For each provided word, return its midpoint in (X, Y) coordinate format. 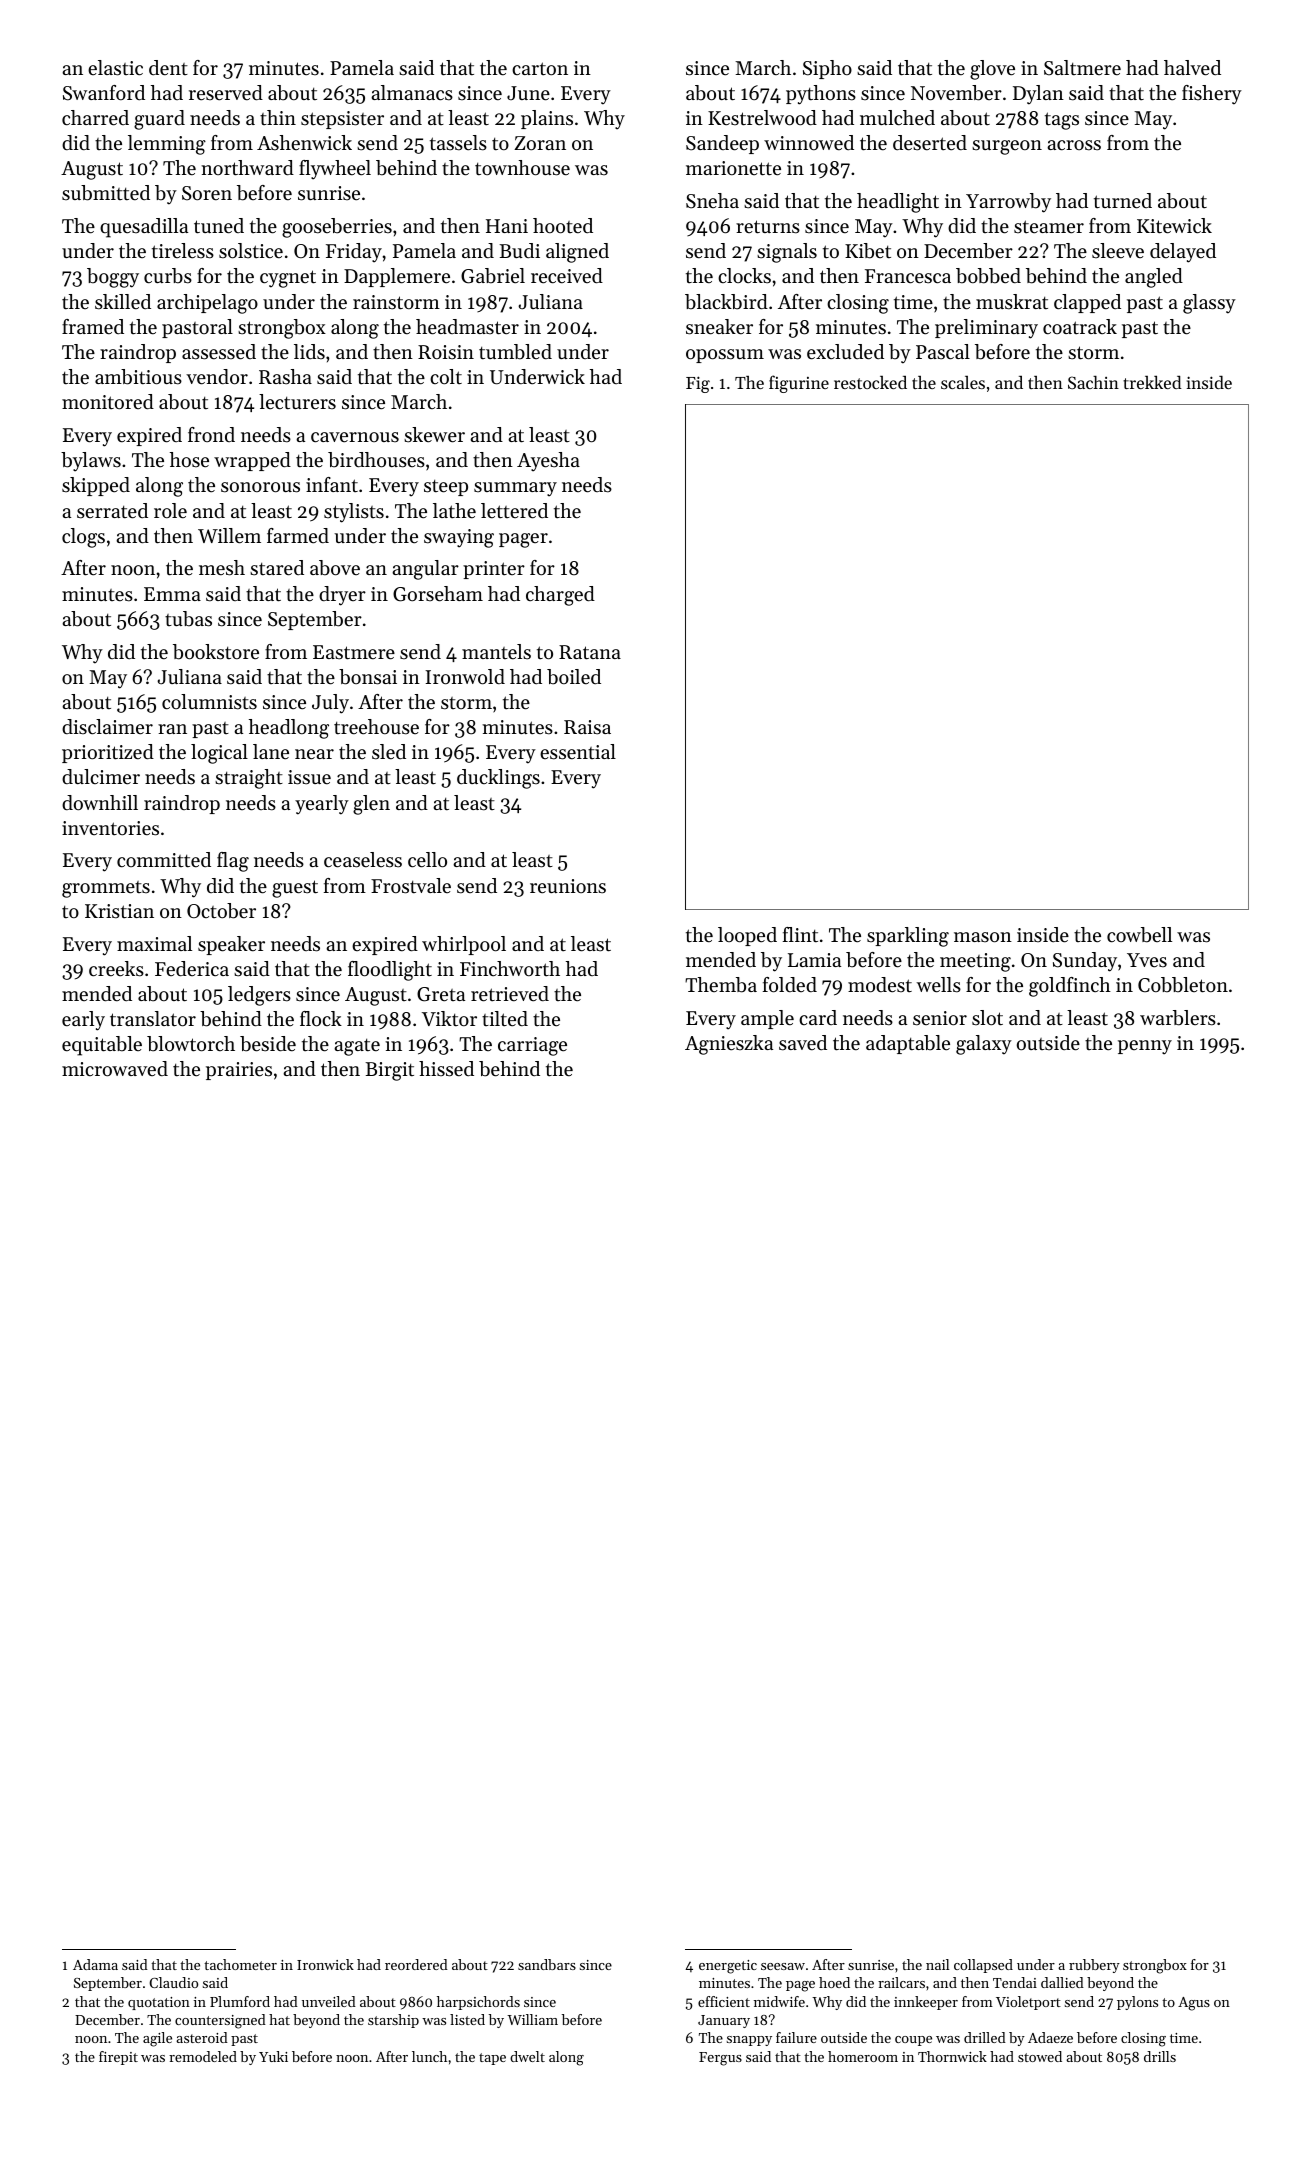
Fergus (720, 2059)
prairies (239, 1071)
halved (1192, 68)
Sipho (827, 69)
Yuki (273, 2056)
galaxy (984, 1045)
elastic (115, 68)
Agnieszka (729, 1045)
